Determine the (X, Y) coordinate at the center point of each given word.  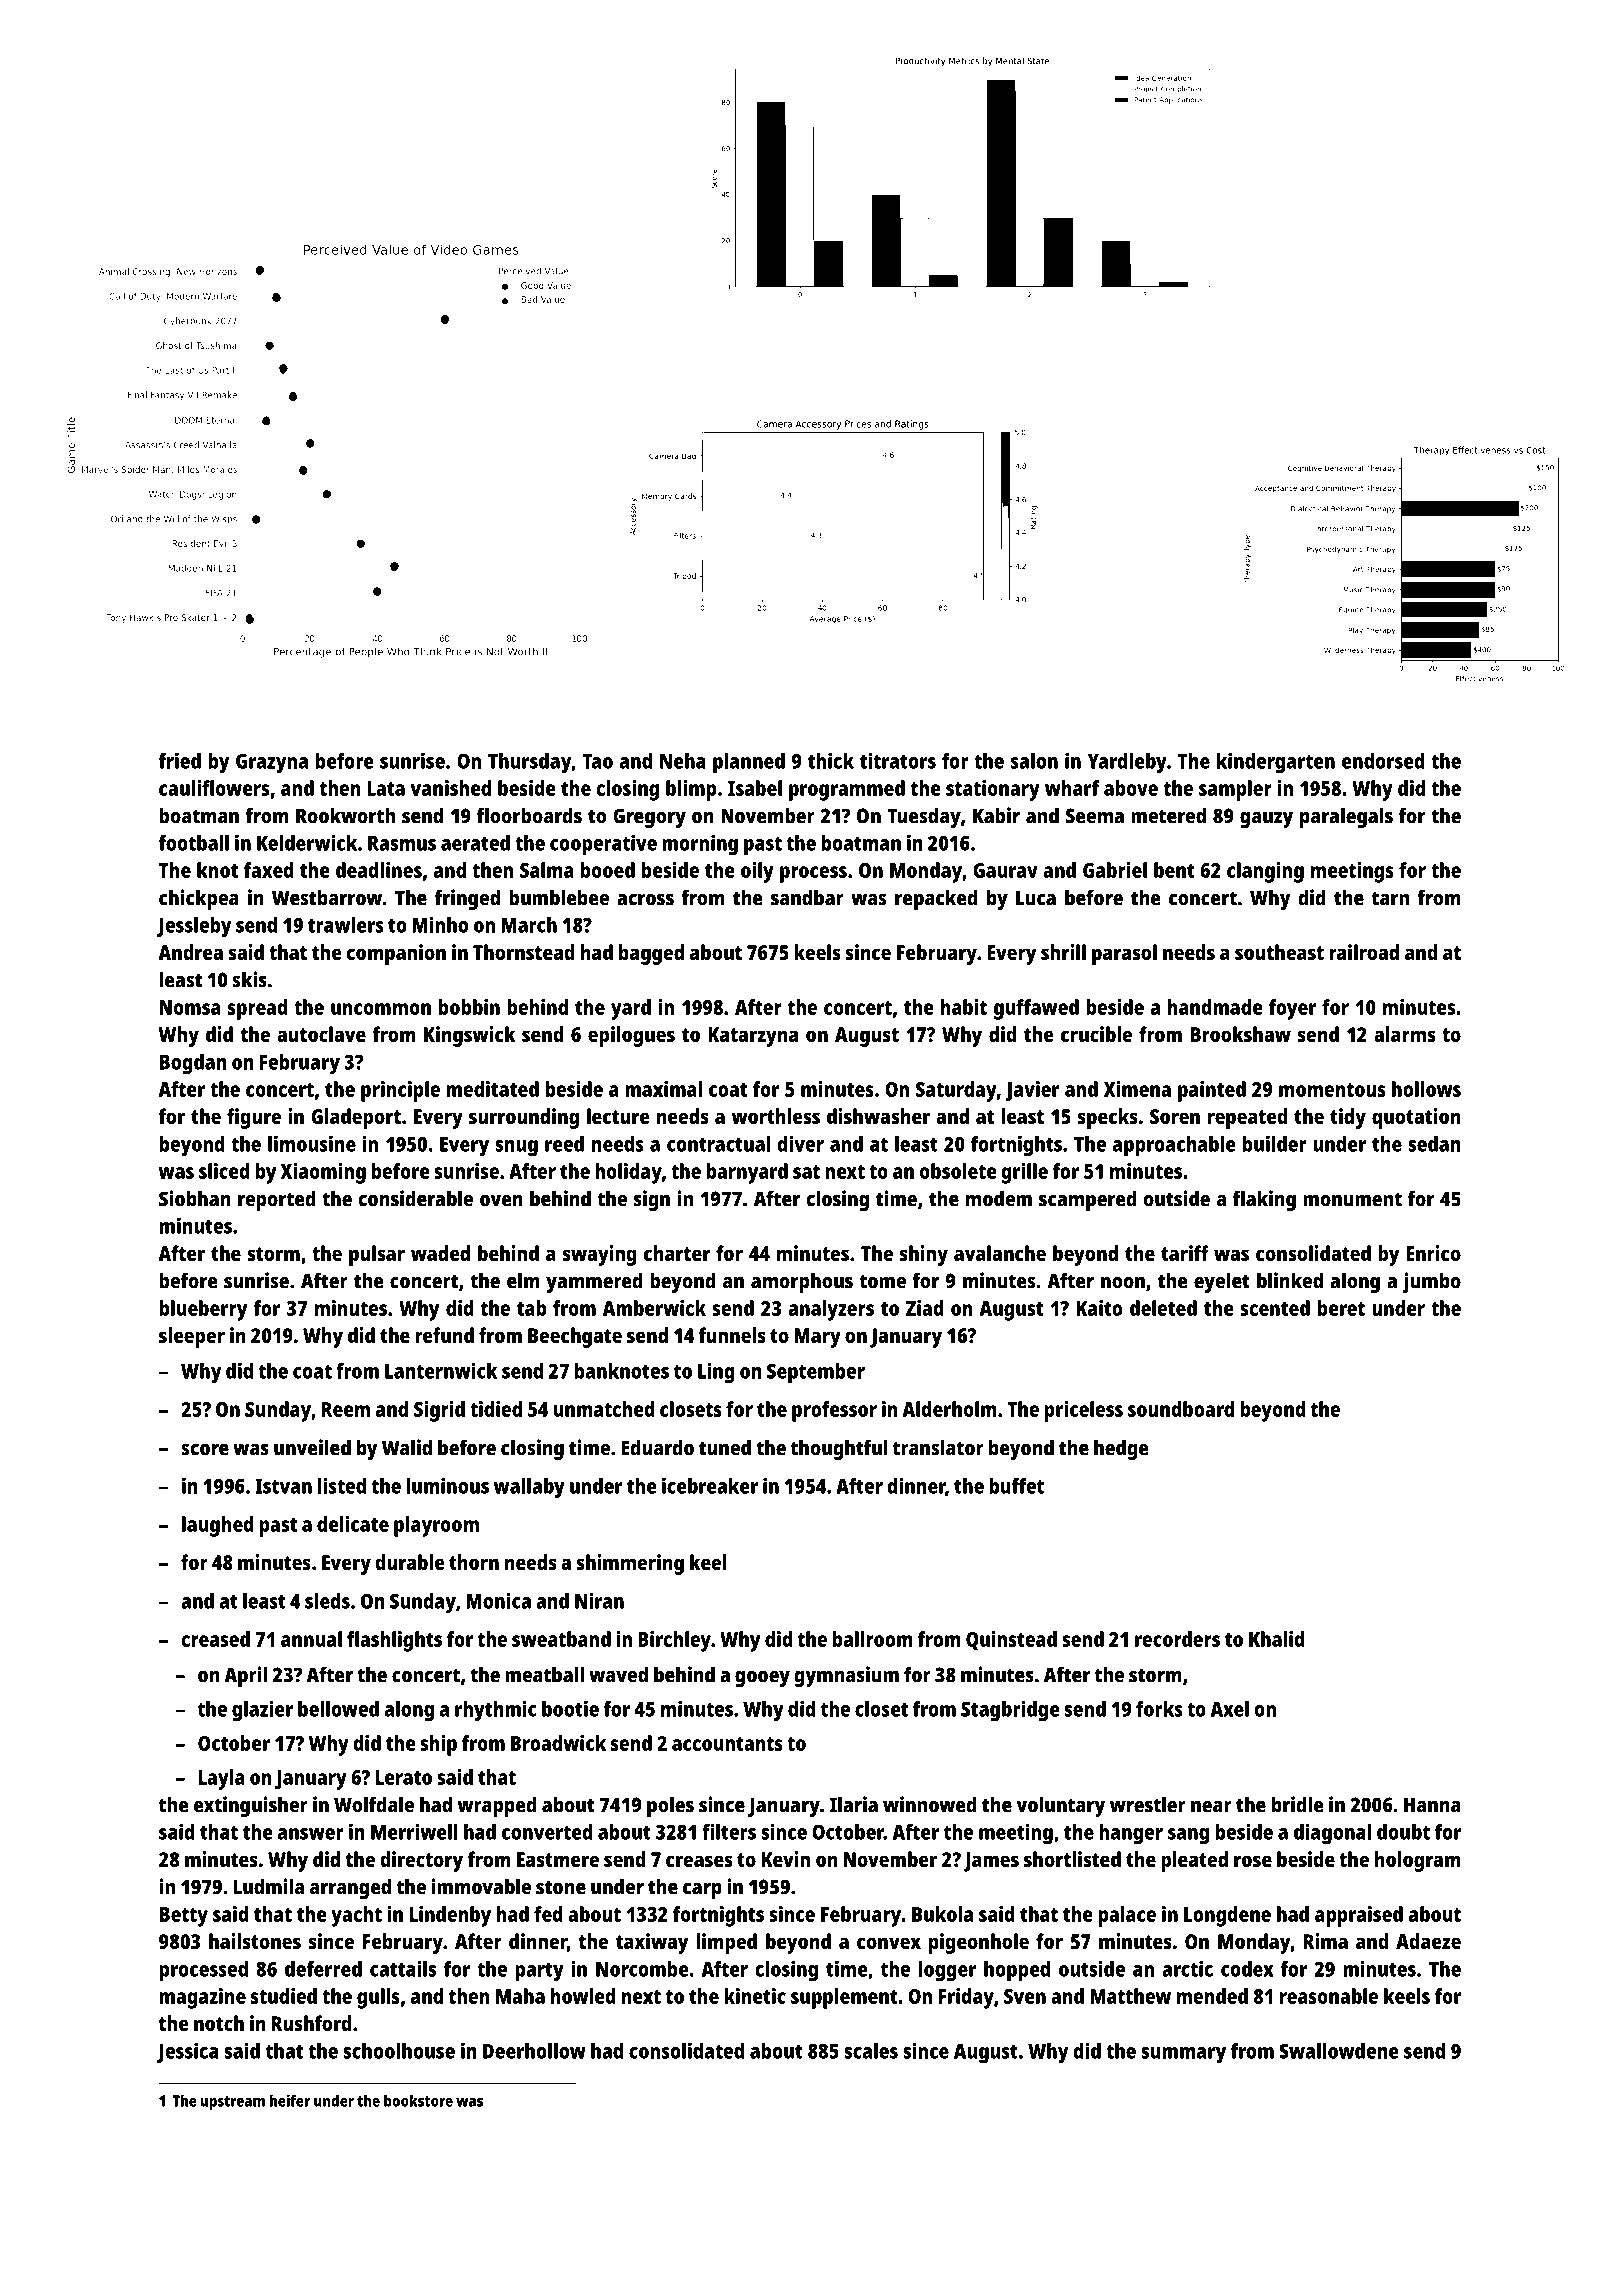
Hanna (1432, 1805)
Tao (597, 761)
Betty (184, 1917)
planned (749, 763)
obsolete (958, 1171)
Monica (498, 1600)
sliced (224, 1171)
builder (1275, 1143)
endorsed (1383, 761)
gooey (762, 1679)
